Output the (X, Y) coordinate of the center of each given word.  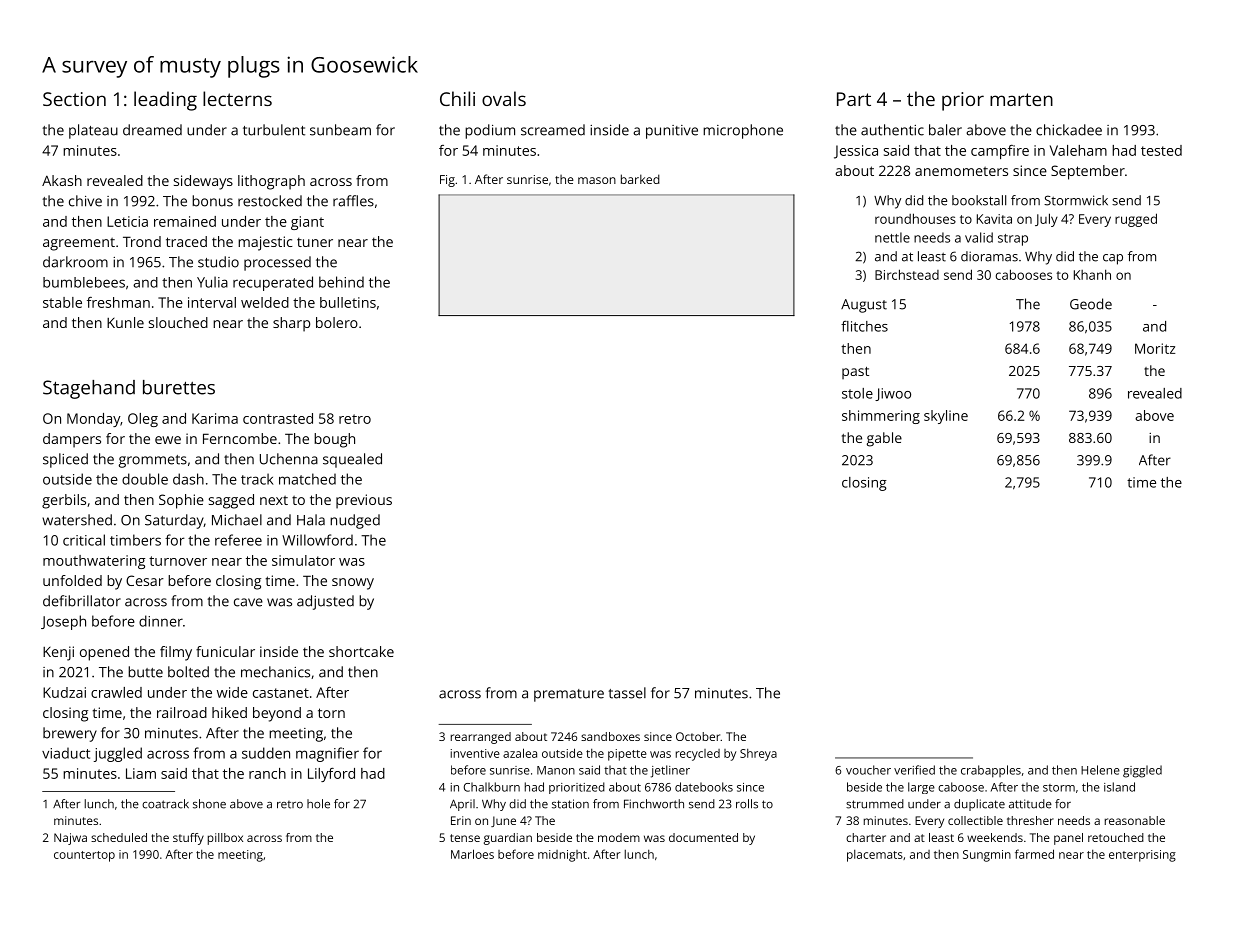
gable (884, 439)
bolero (337, 322)
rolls (747, 804)
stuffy (188, 839)
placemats (875, 856)
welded (265, 302)
